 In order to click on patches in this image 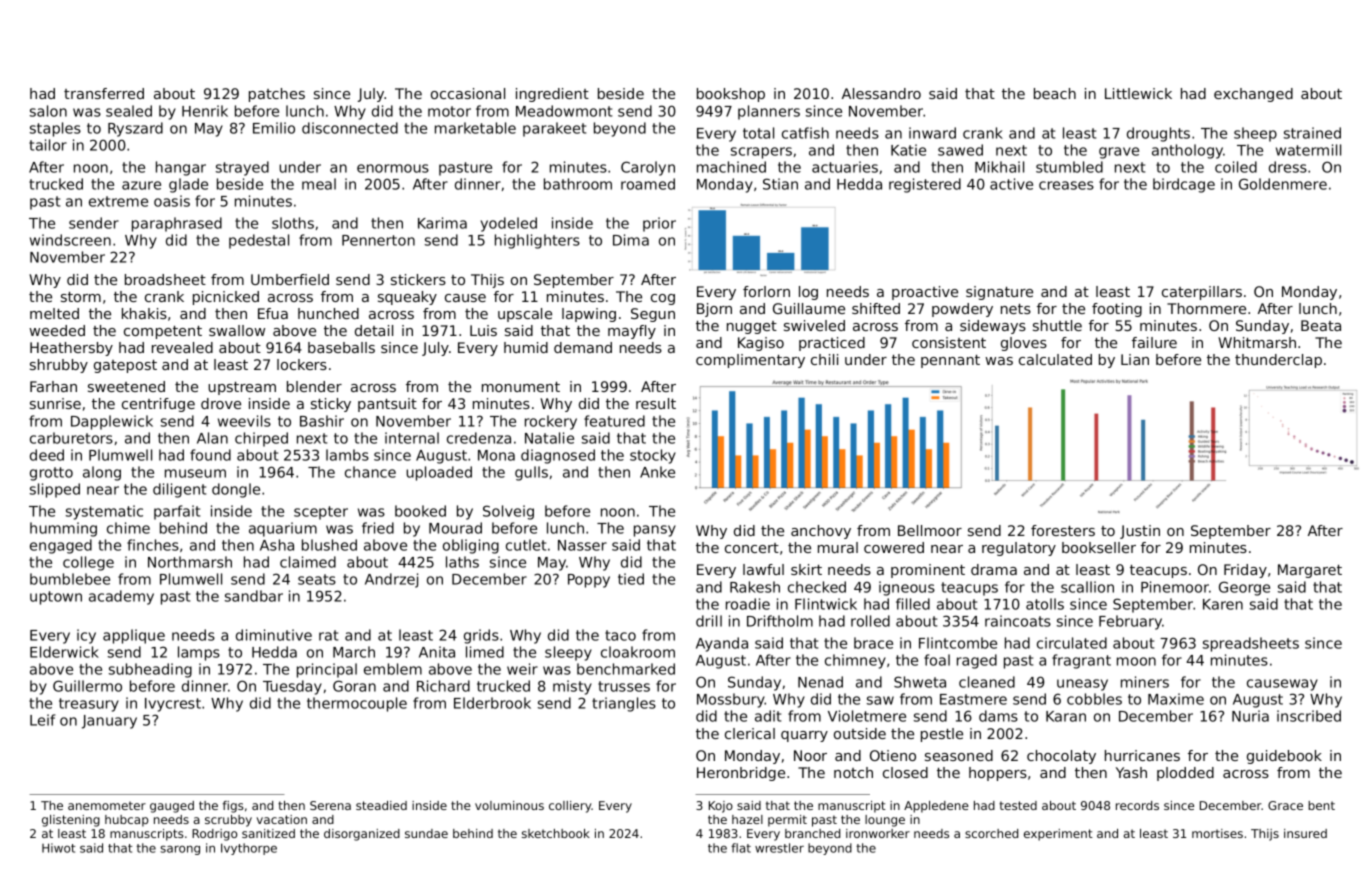, I will do `click(277, 95)`.
